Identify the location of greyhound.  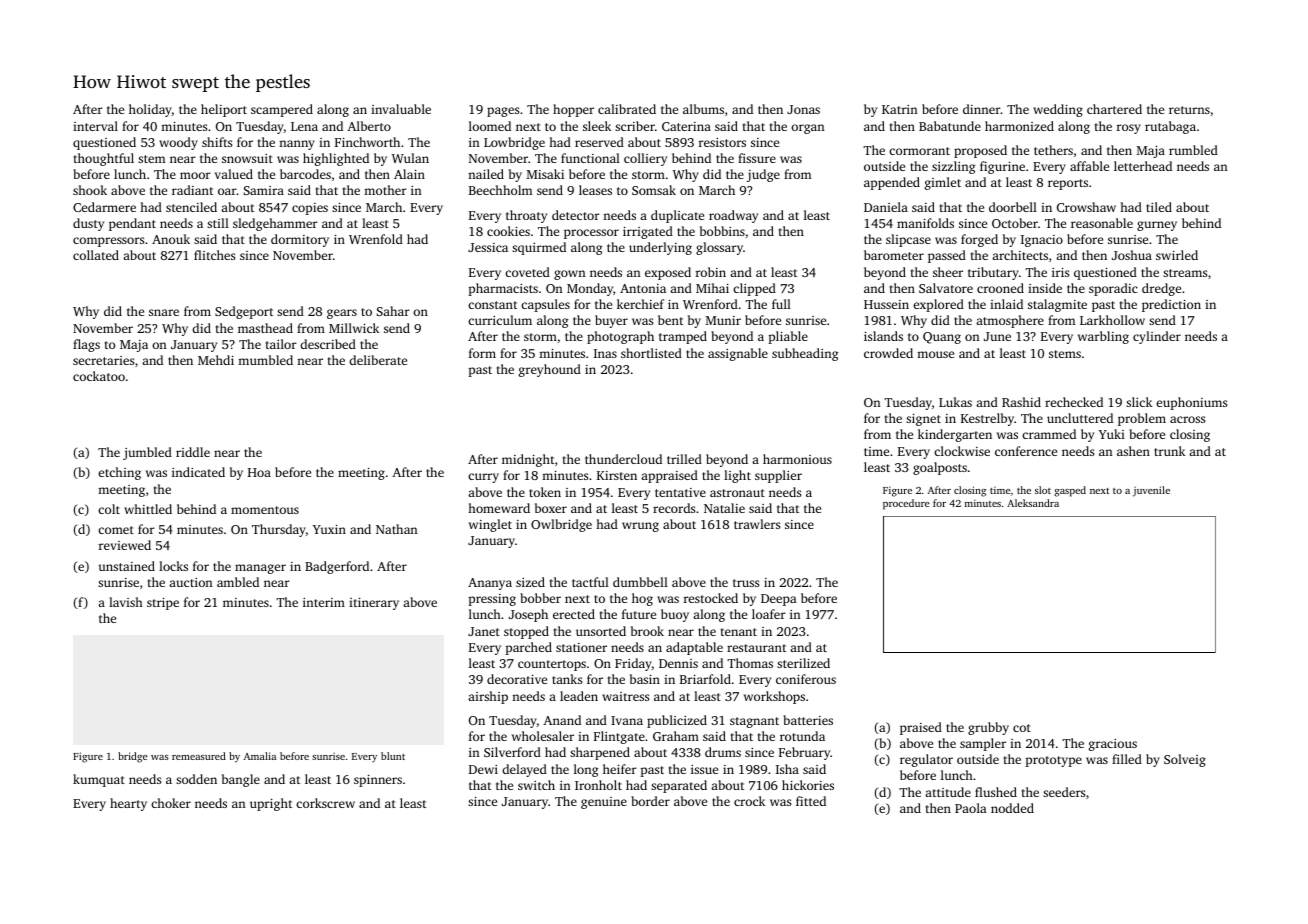
(550, 370).
